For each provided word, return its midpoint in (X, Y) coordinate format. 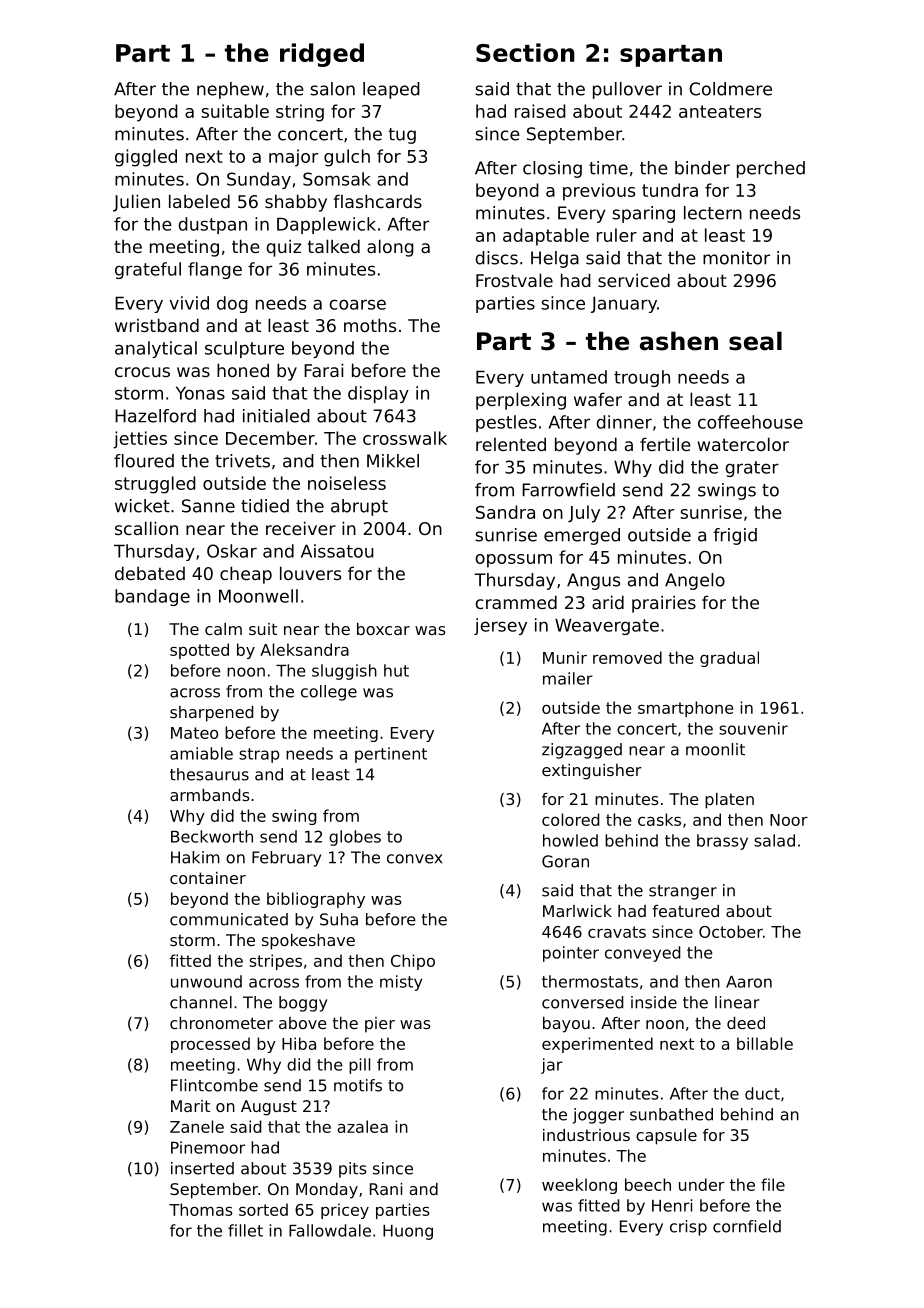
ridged (322, 55)
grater (752, 469)
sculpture (244, 349)
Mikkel (393, 461)
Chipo (413, 962)
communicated (229, 919)
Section (525, 52)
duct (762, 1093)
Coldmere (731, 89)
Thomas (201, 1209)
